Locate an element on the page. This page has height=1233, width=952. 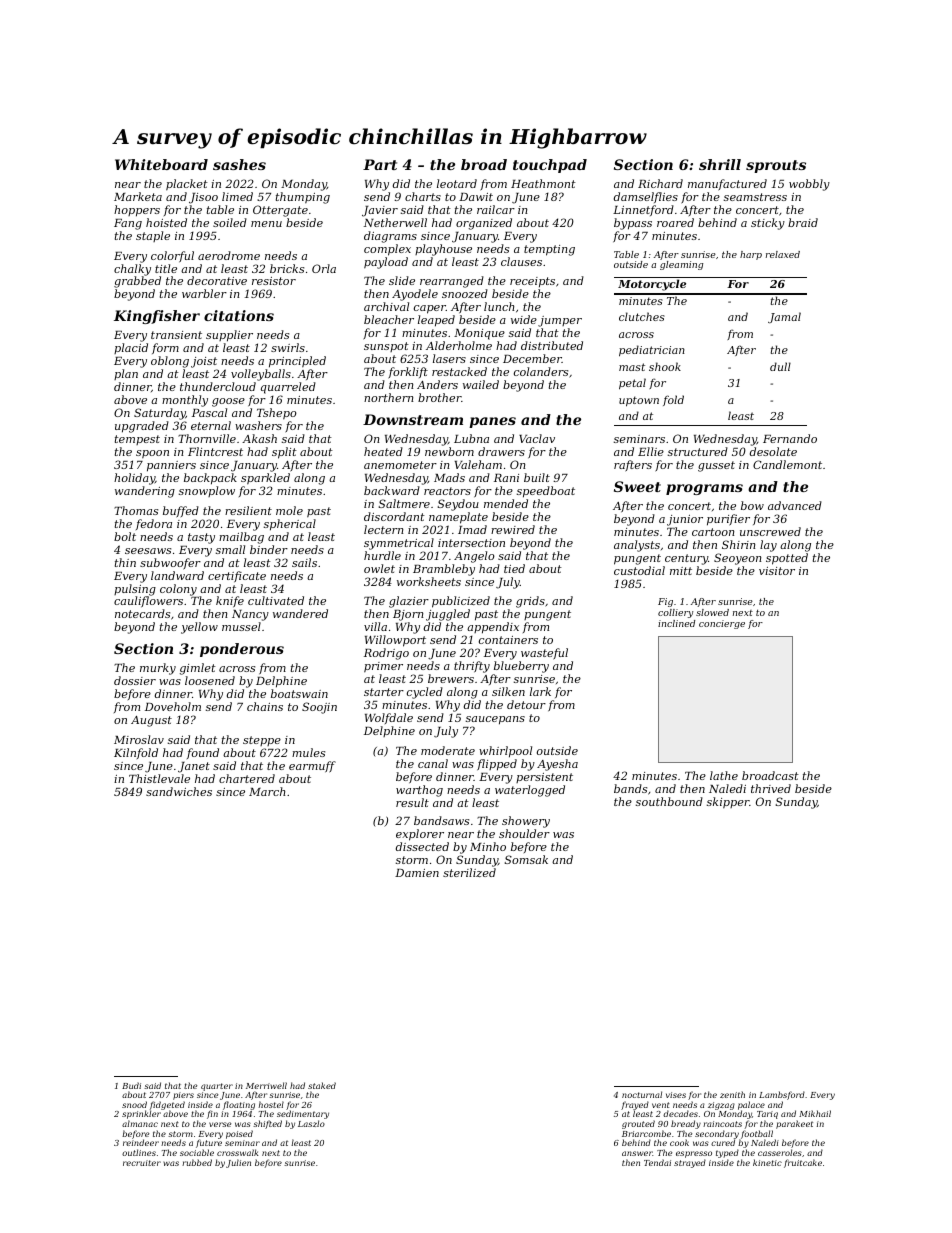
Budi is located at coordinates (131, 1085).
